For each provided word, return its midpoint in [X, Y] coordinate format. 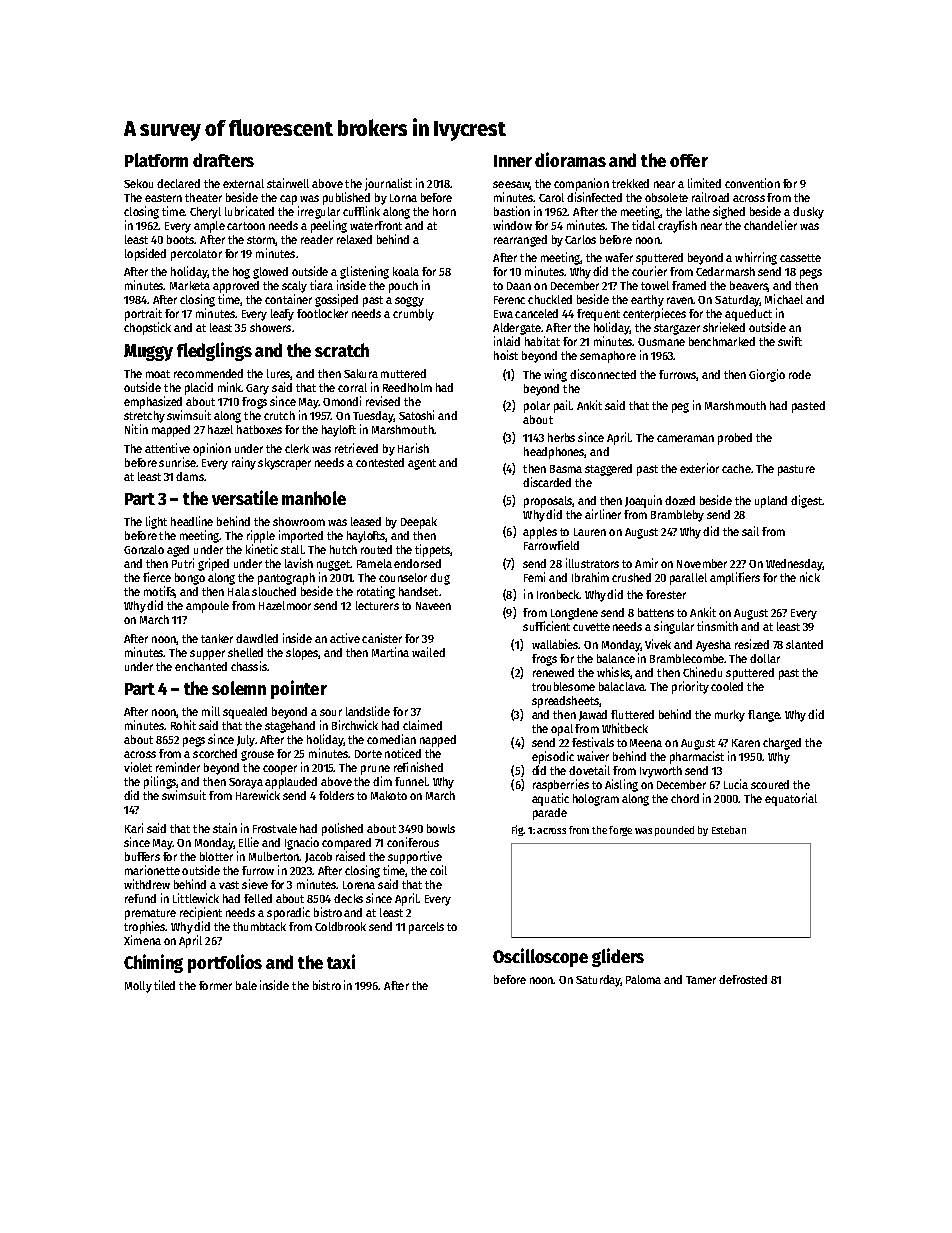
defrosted [743, 979]
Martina [390, 652]
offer [689, 160]
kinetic [262, 549]
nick [810, 577]
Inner [513, 161]
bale [246, 985]
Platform [156, 160]
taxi [341, 961]
